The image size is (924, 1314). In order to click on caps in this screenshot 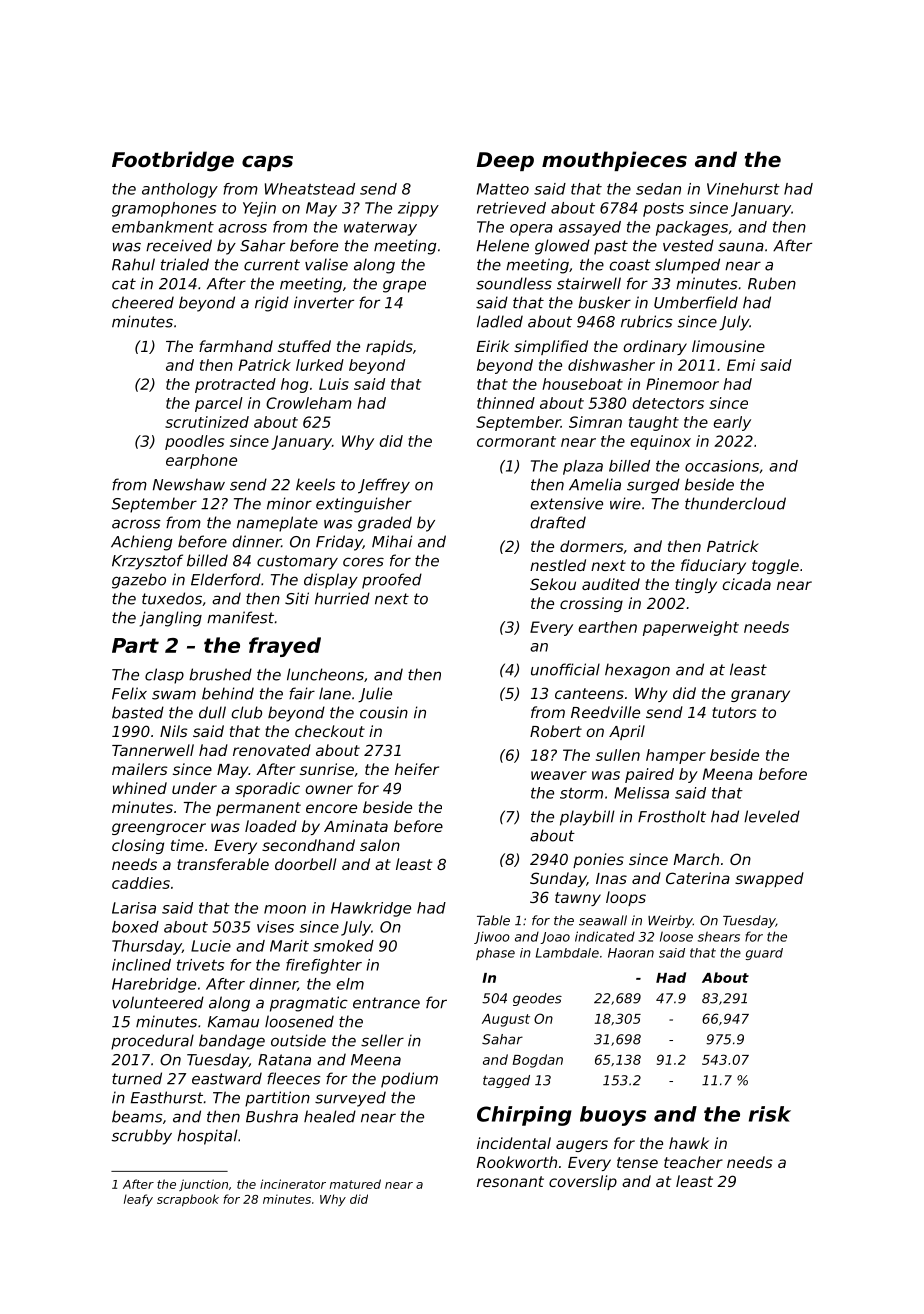, I will do `click(267, 163)`.
